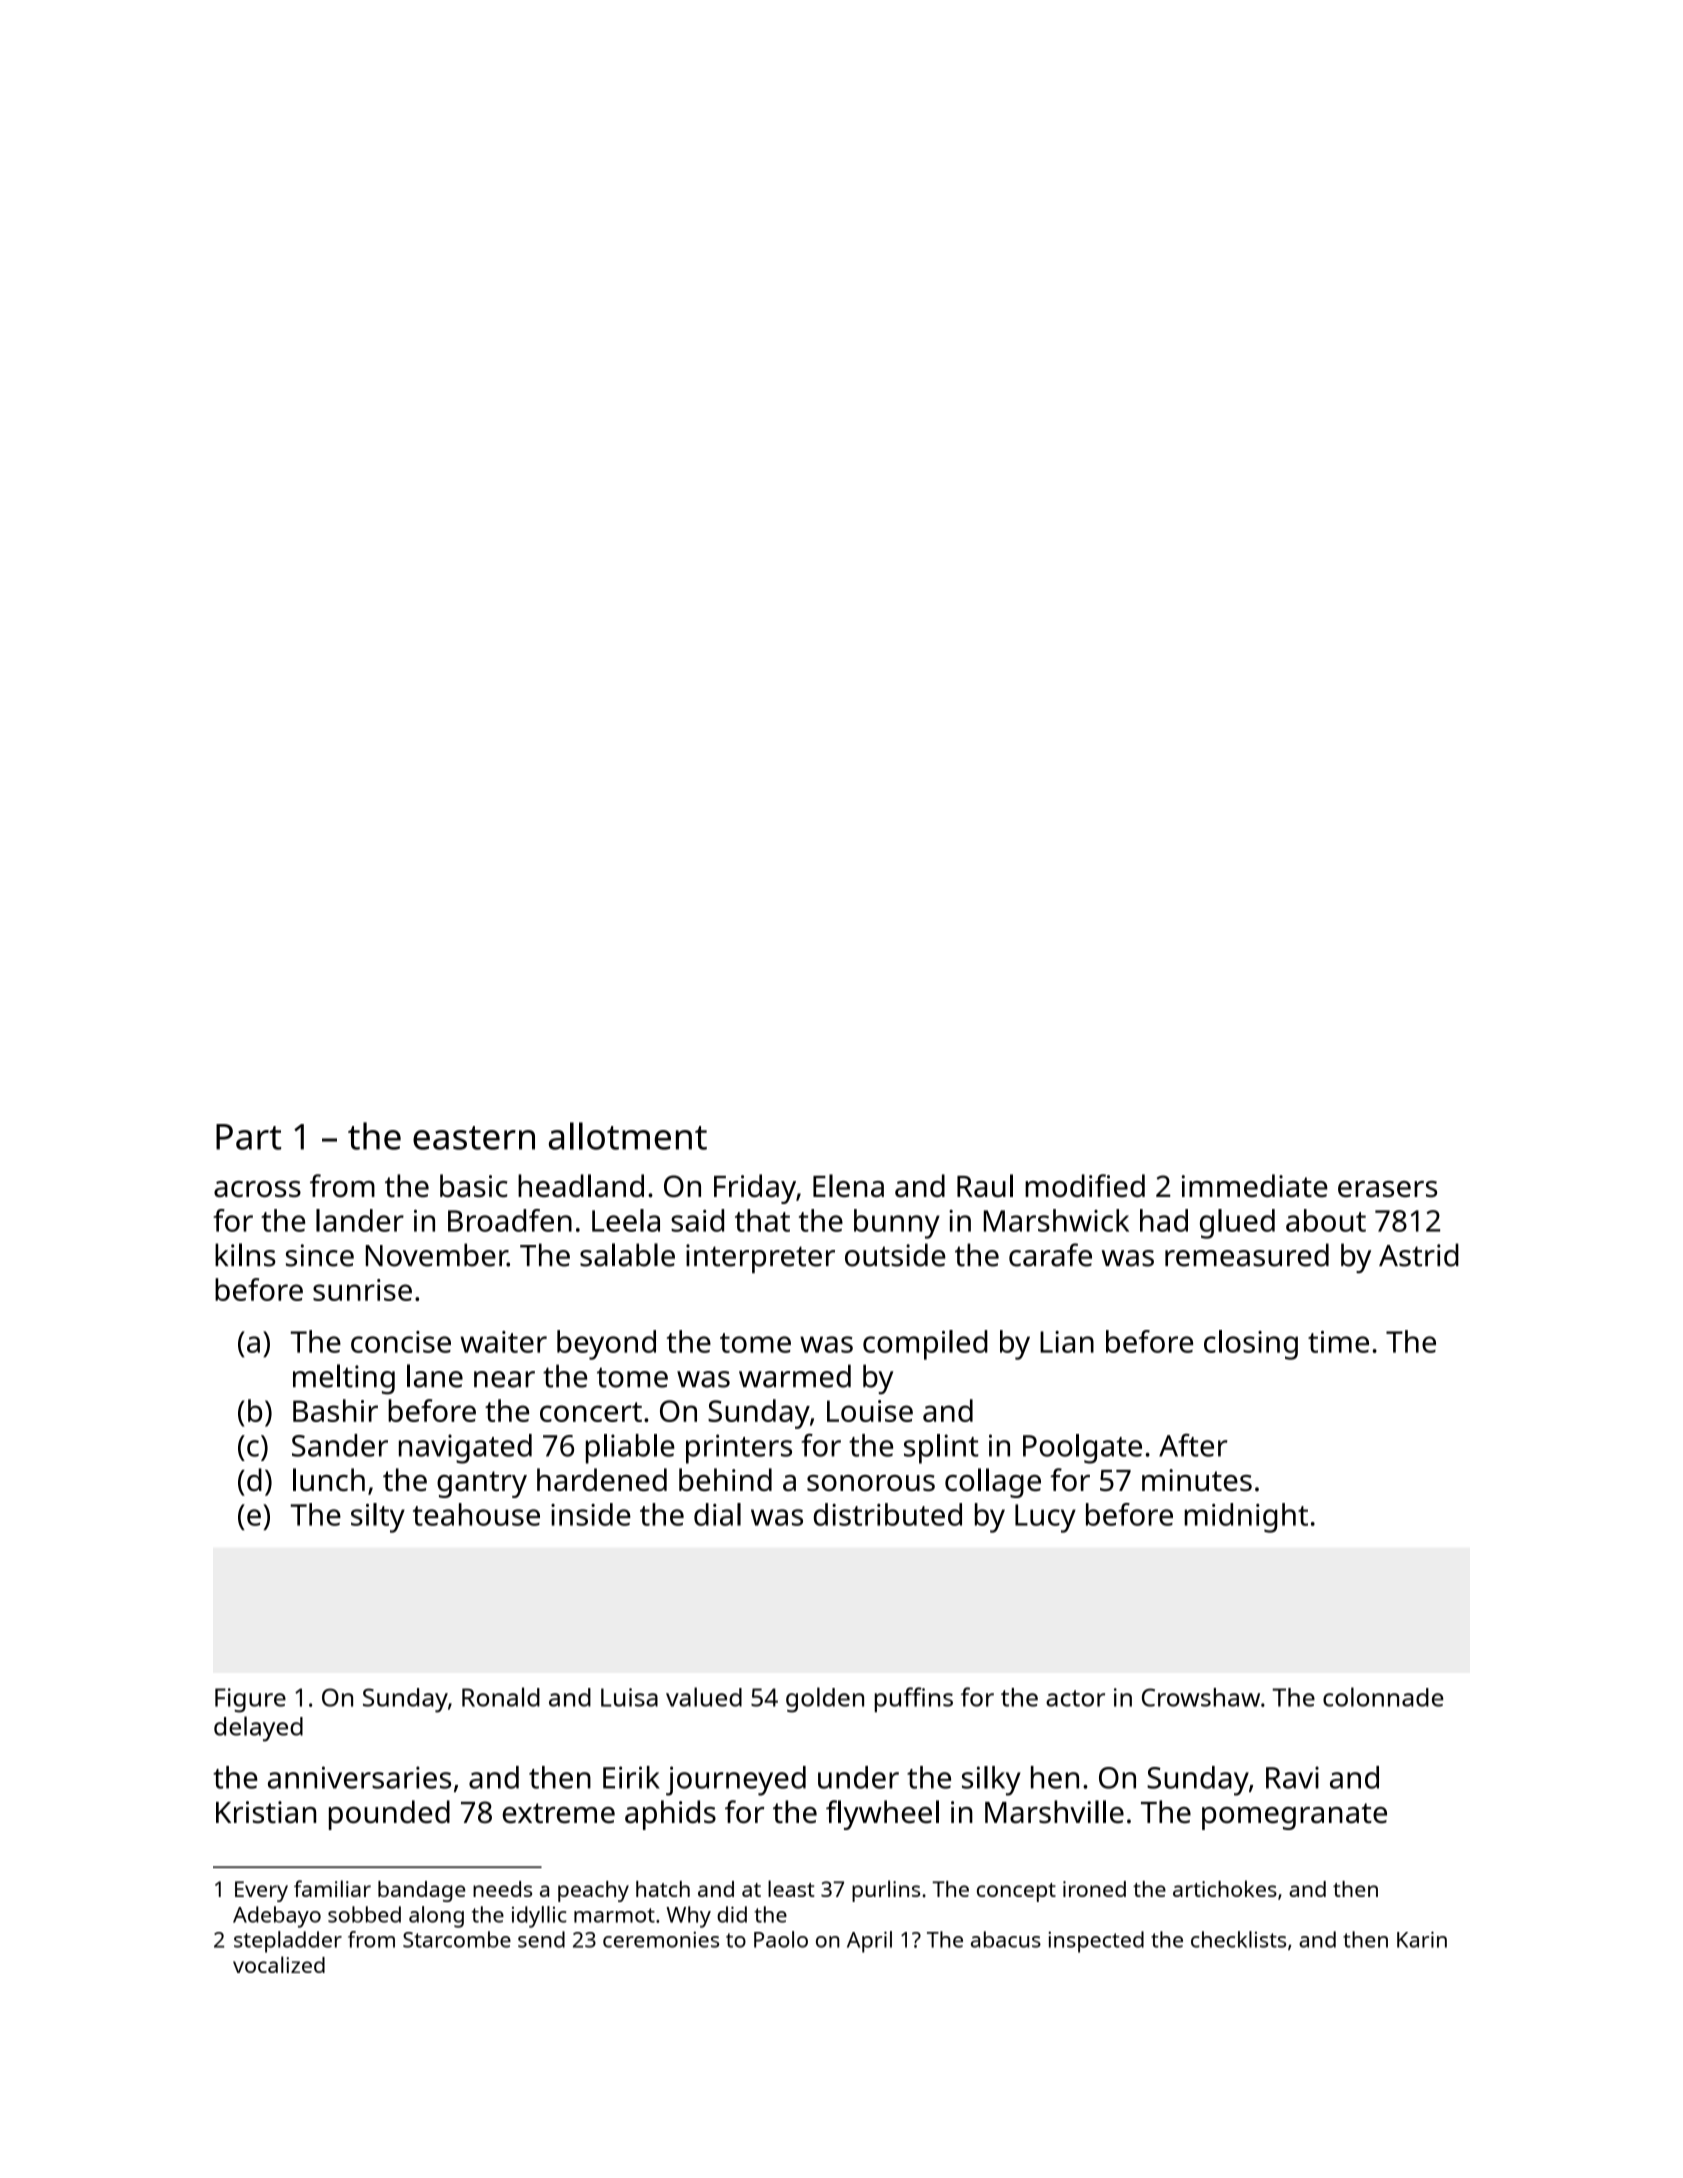 This document has width=1683, height=2178. I want to click on April, so click(869, 1942).
